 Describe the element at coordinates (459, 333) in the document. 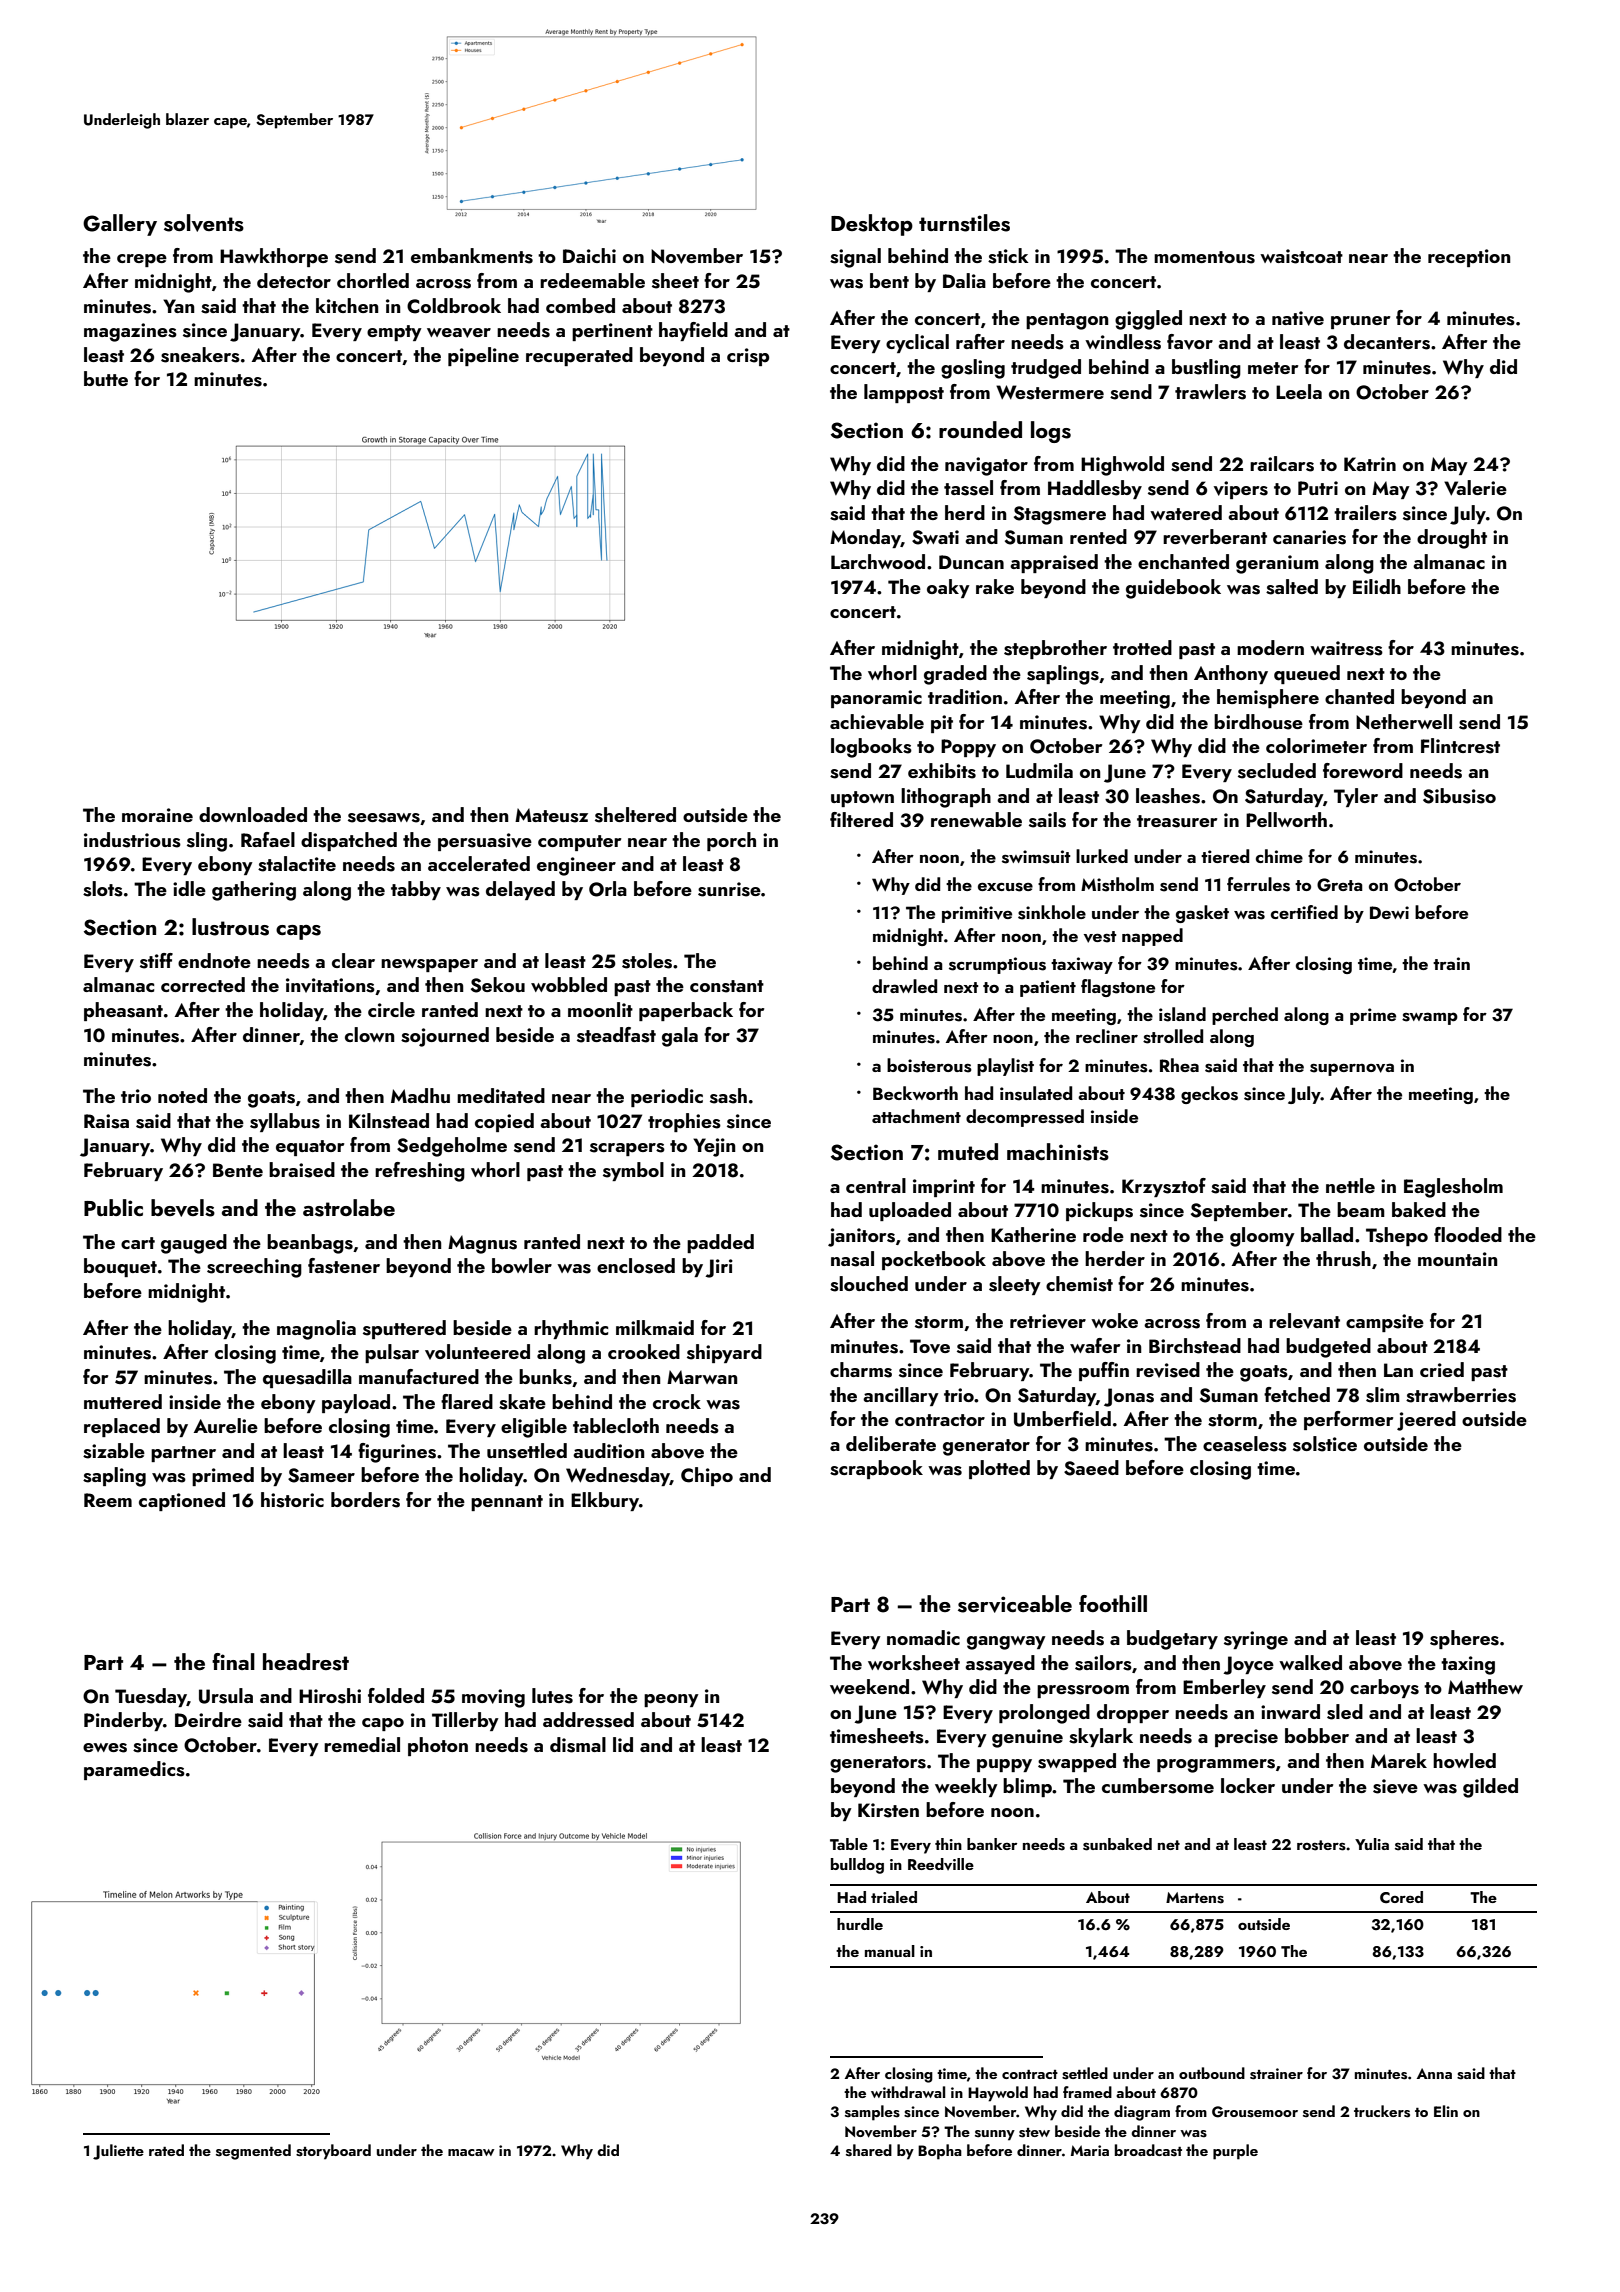

I see `weaver` at that location.
